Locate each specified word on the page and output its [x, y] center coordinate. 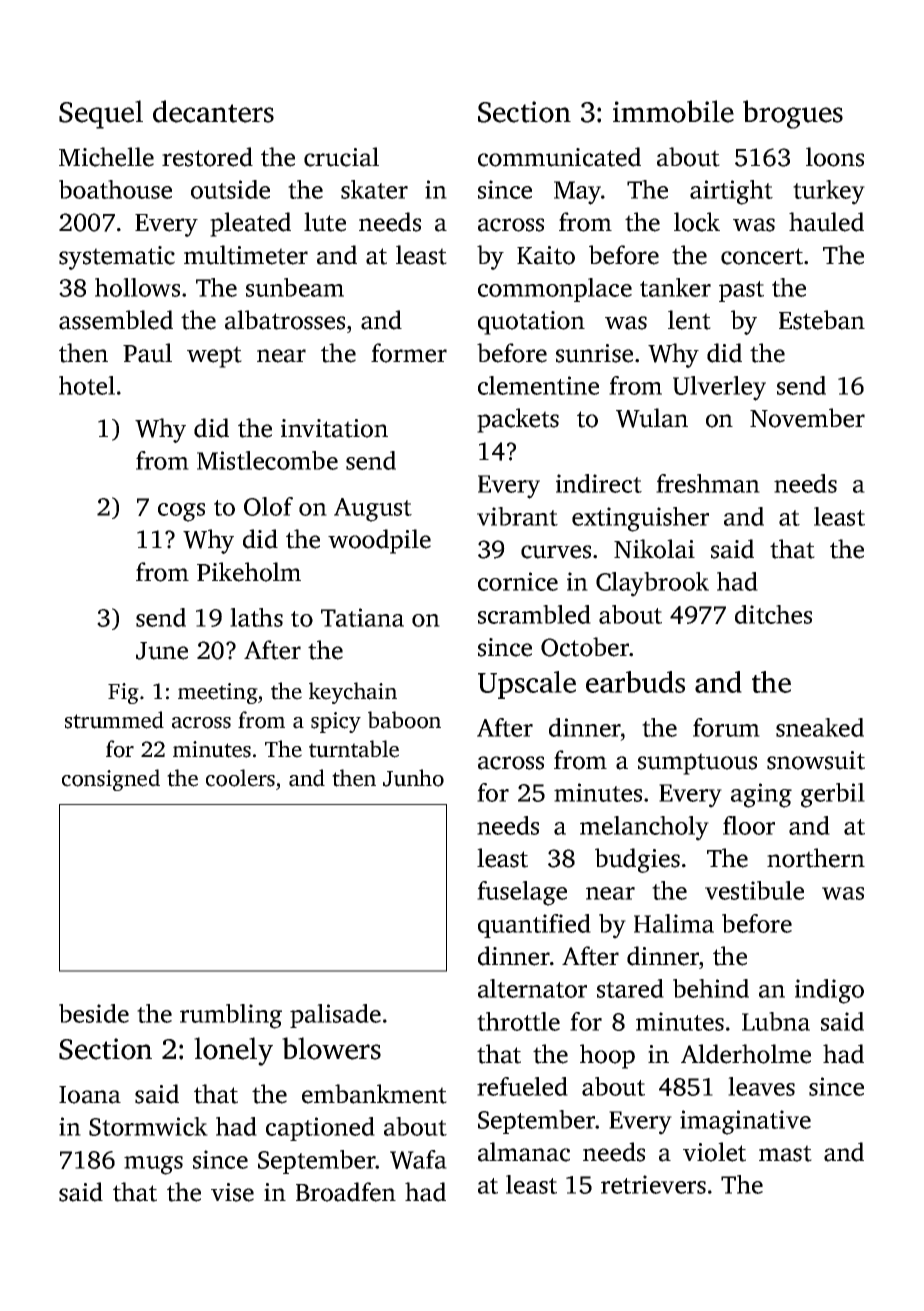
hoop [607, 1056]
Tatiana [362, 617]
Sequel [101, 114]
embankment [374, 1094]
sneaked [820, 727]
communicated [559, 157]
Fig [123, 693]
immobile [673, 111]
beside [94, 1013]
